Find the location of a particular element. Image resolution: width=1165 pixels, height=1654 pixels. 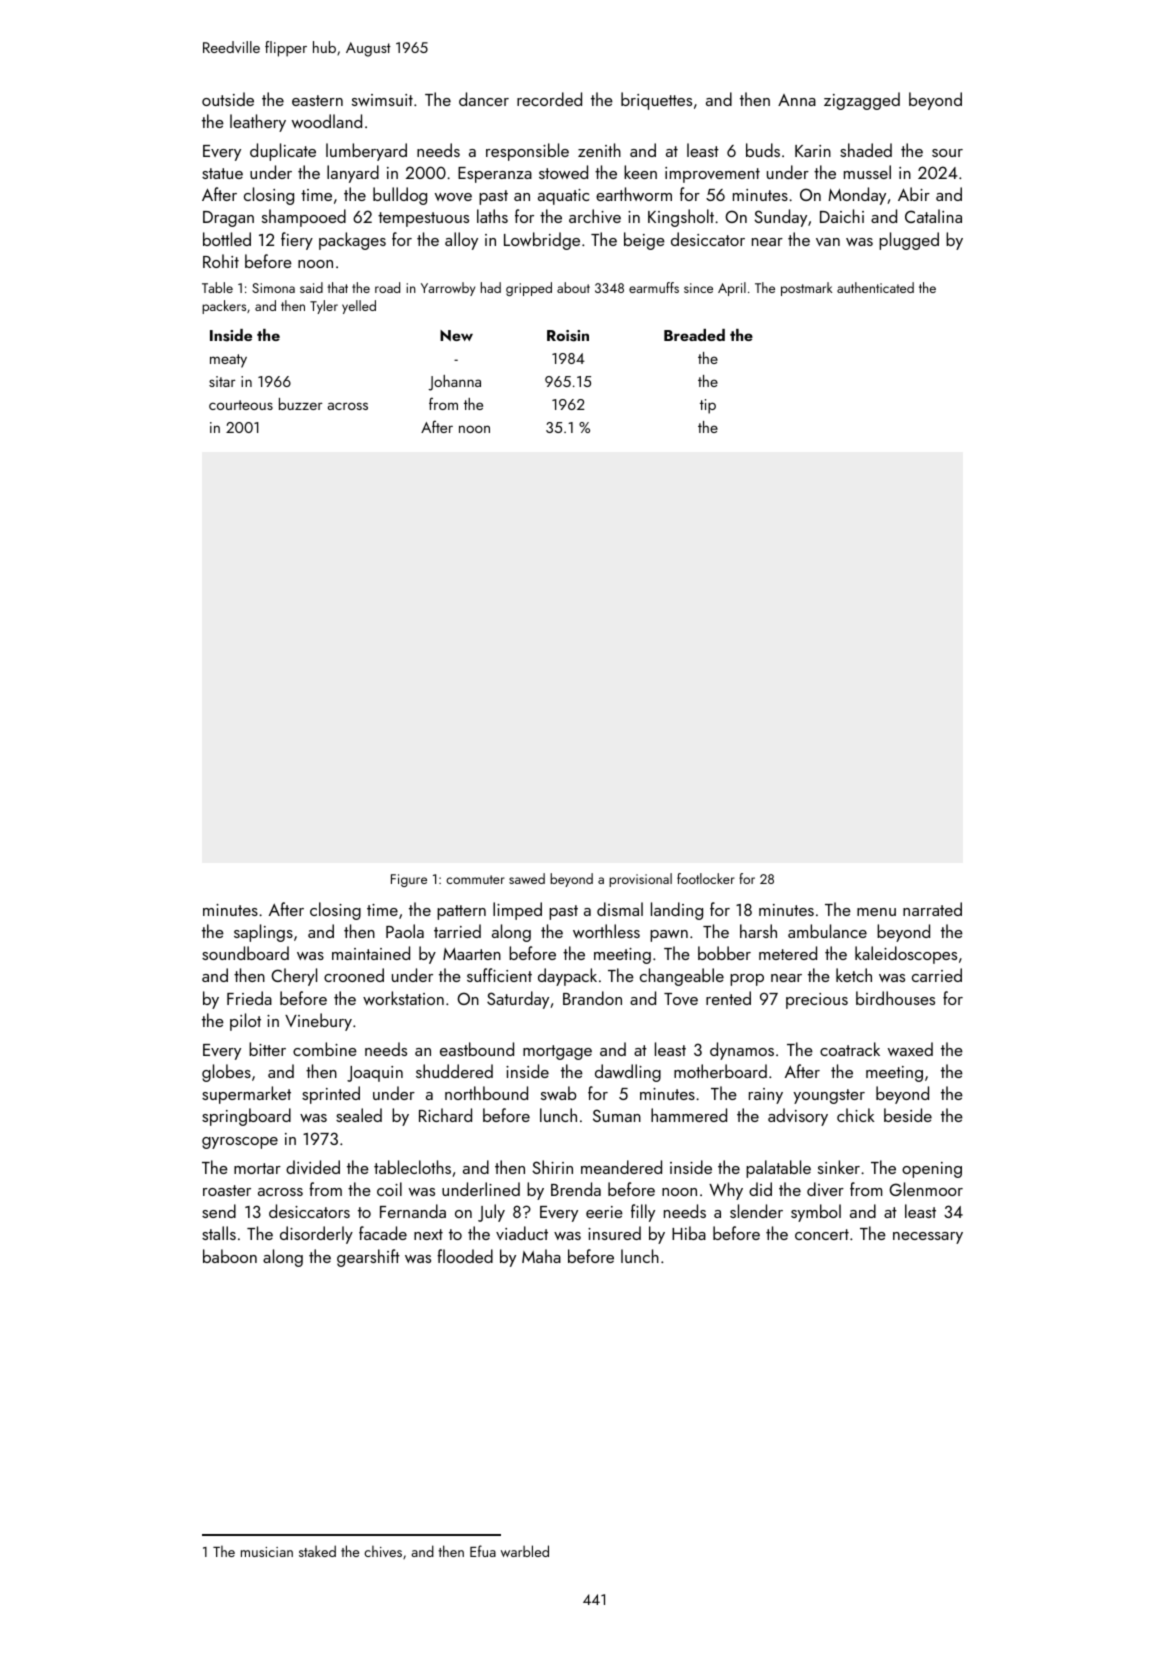

warbled is located at coordinates (525, 1551).
